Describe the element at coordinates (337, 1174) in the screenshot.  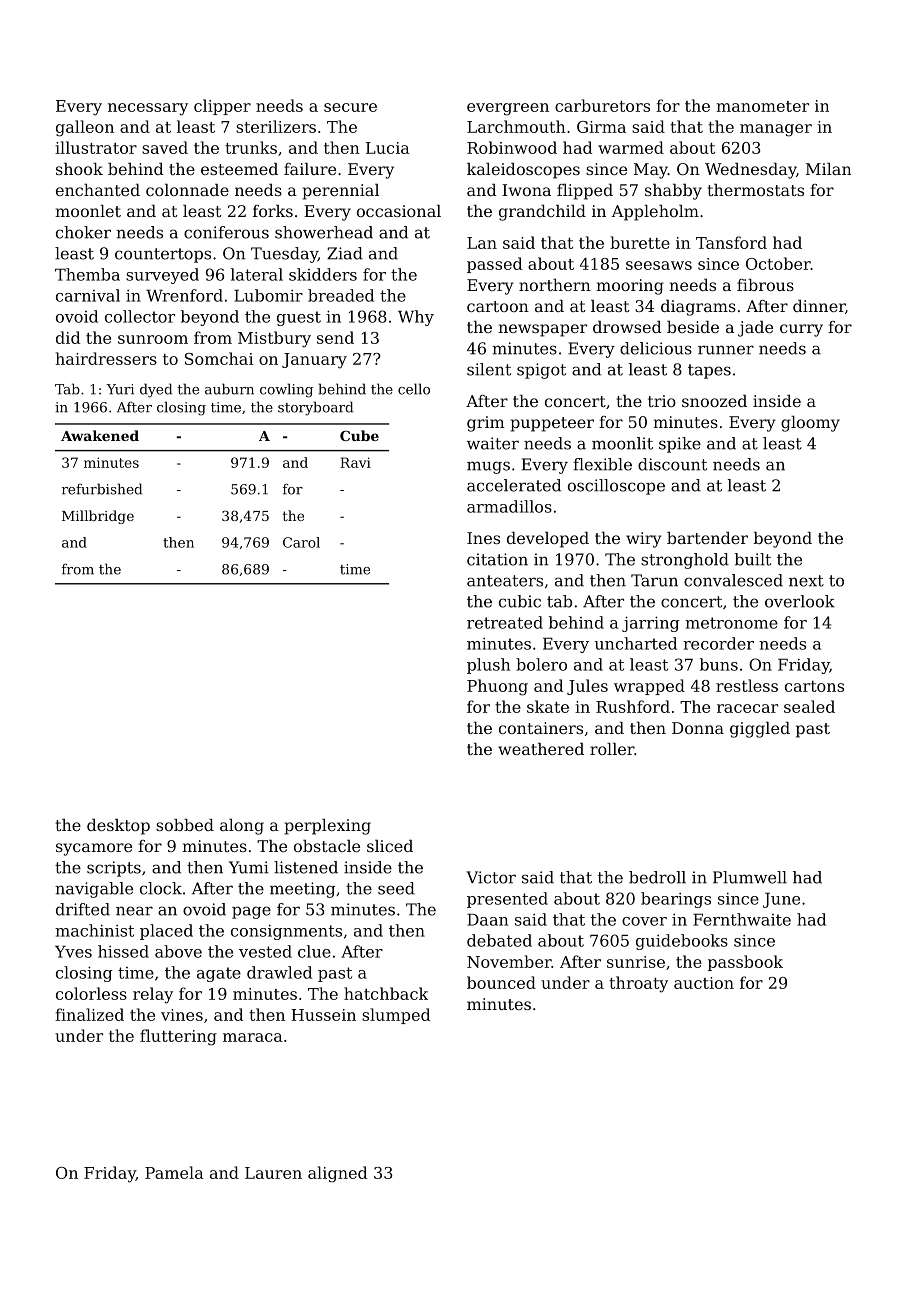
I see `aligned` at that location.
